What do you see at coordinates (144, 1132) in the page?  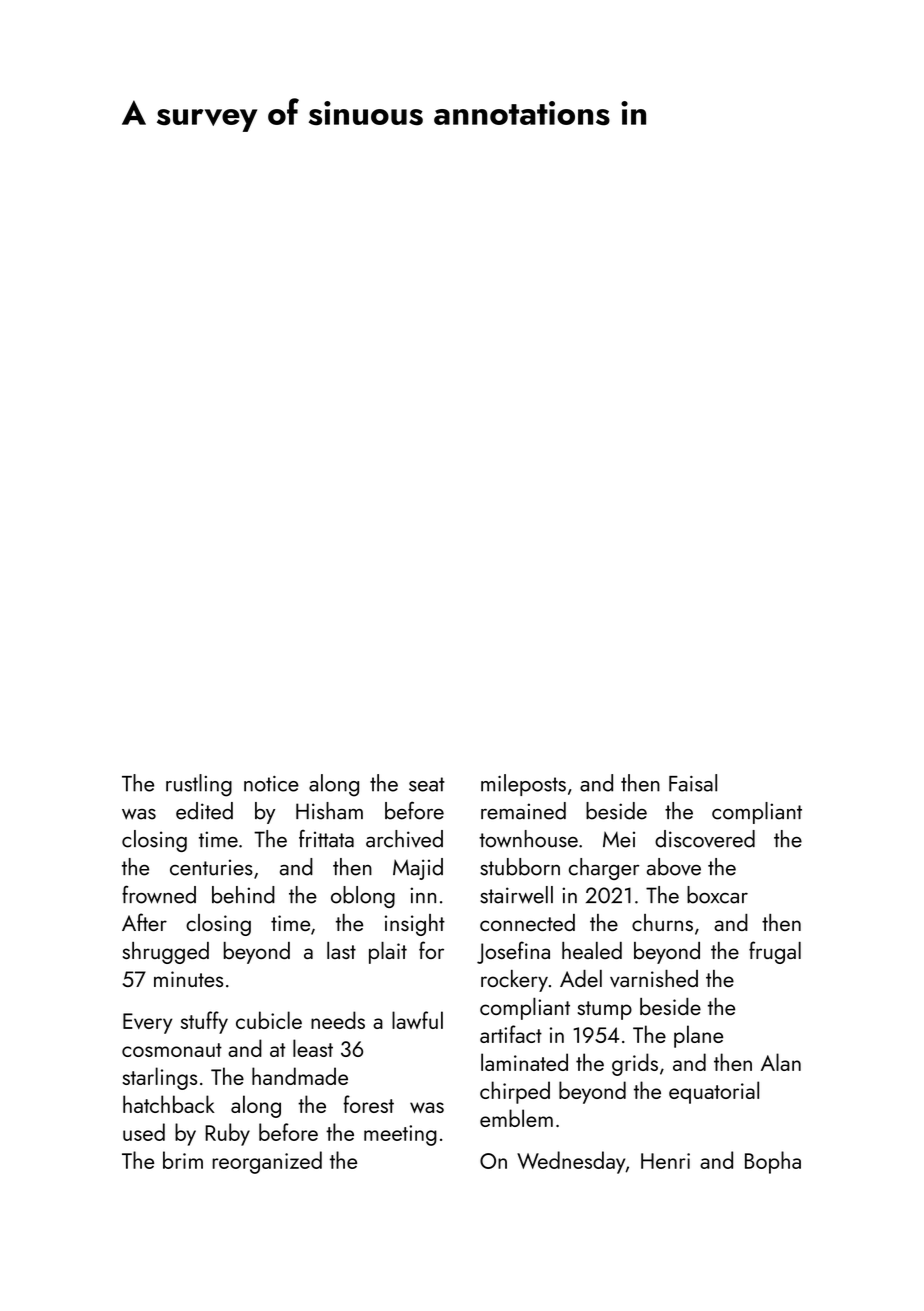 I see `used` at bounding box center [144, 1132].
